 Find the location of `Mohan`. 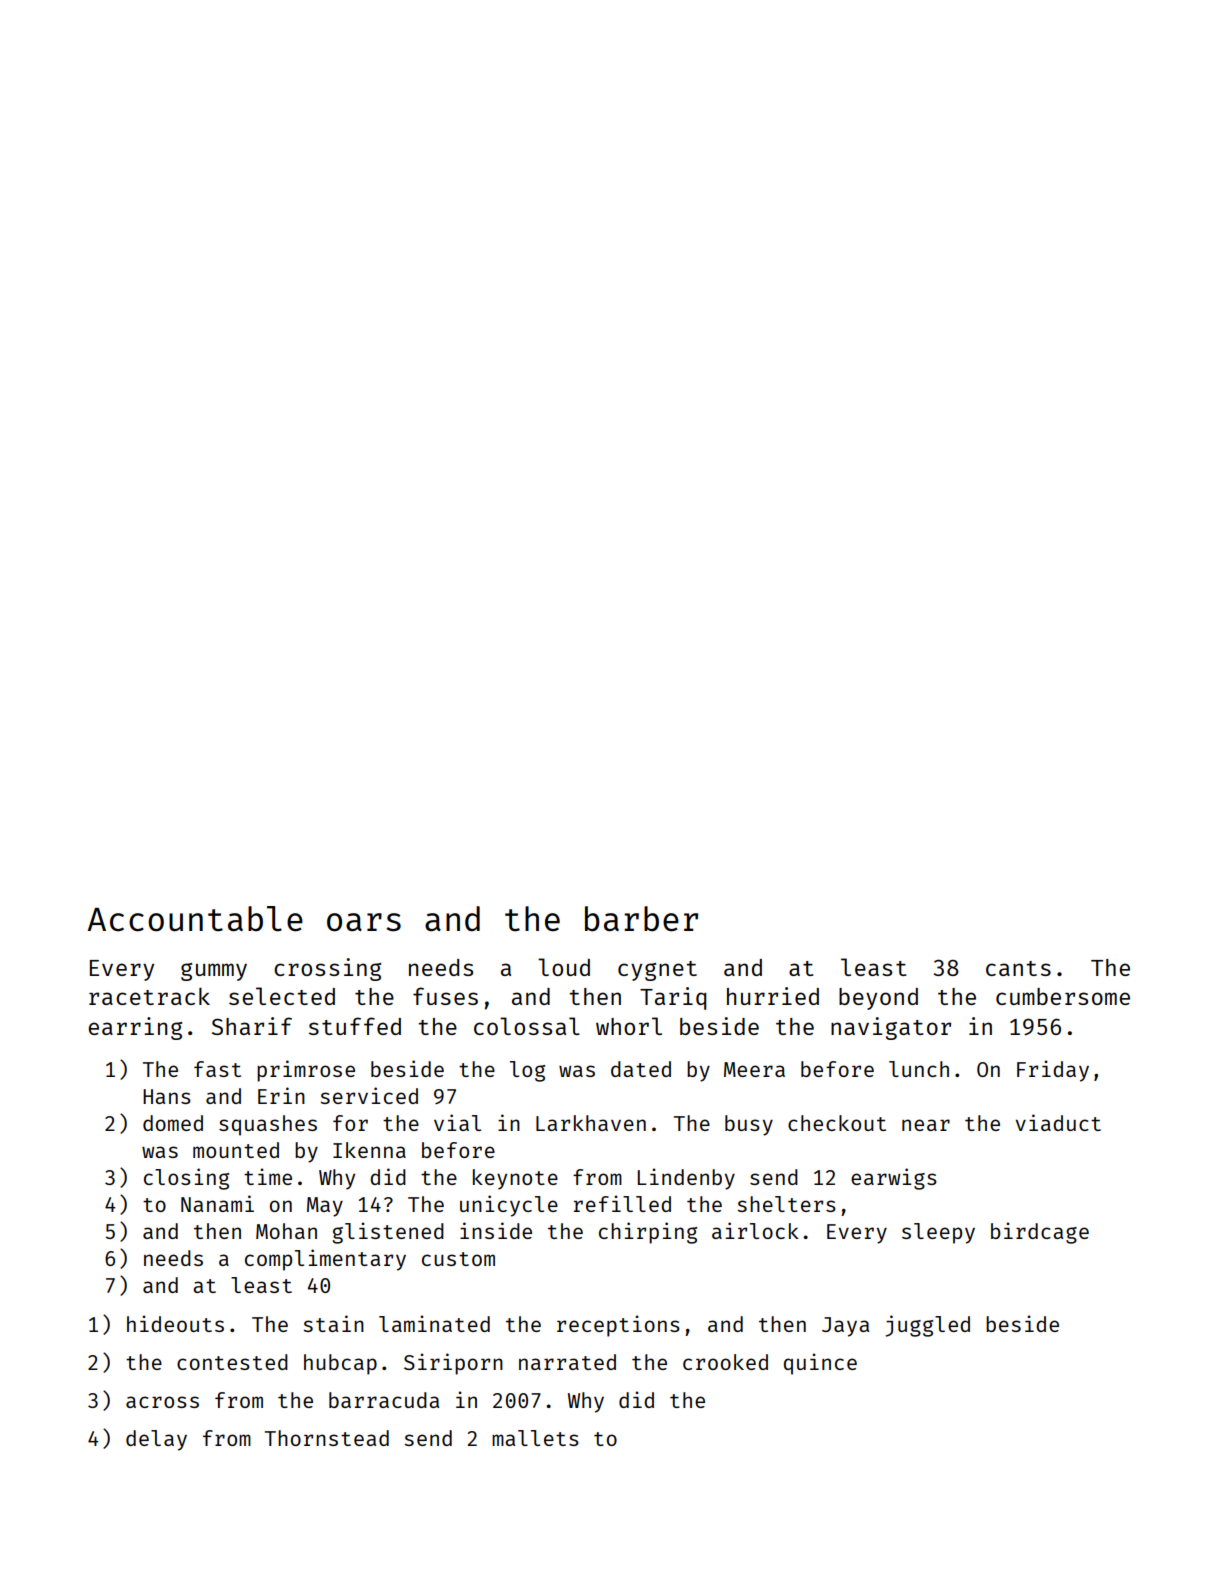

Mohan is located at coordinates (286, 1231).
